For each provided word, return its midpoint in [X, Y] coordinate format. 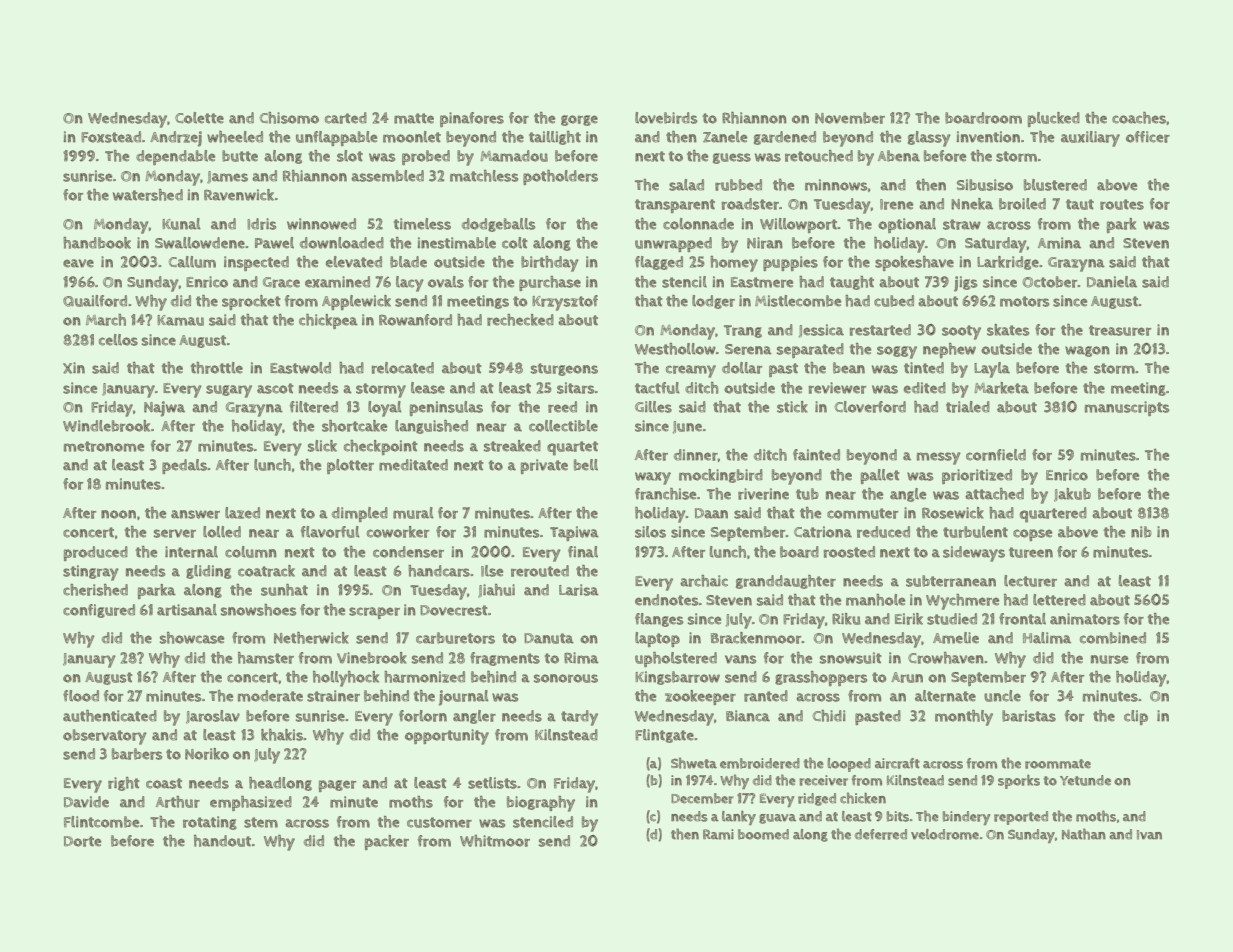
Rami [718, 834]
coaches [1139, 118]
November [850, 118]
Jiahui [496, 591]
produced [96, 553]
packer [387, 842]
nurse [1109, 659]
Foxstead [111, 137]
